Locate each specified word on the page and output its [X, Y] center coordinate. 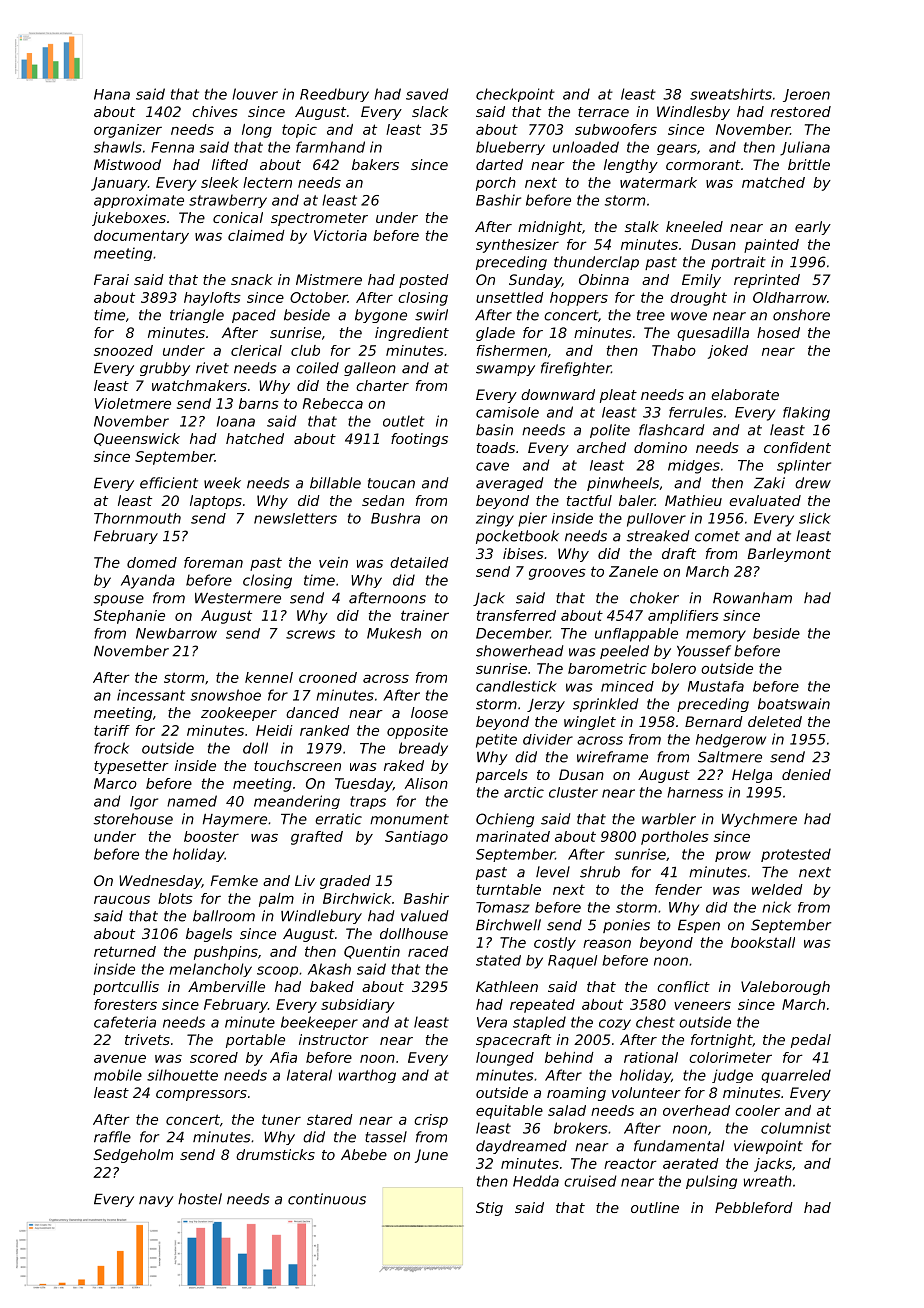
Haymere [235, 820]
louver [255, 94]
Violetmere [133, 403]
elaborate [745, 394]
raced [428, 951]
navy [156, 1201]
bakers [375, 164]
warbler [669, 819]
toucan [391, 483]
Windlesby [693, 113]
